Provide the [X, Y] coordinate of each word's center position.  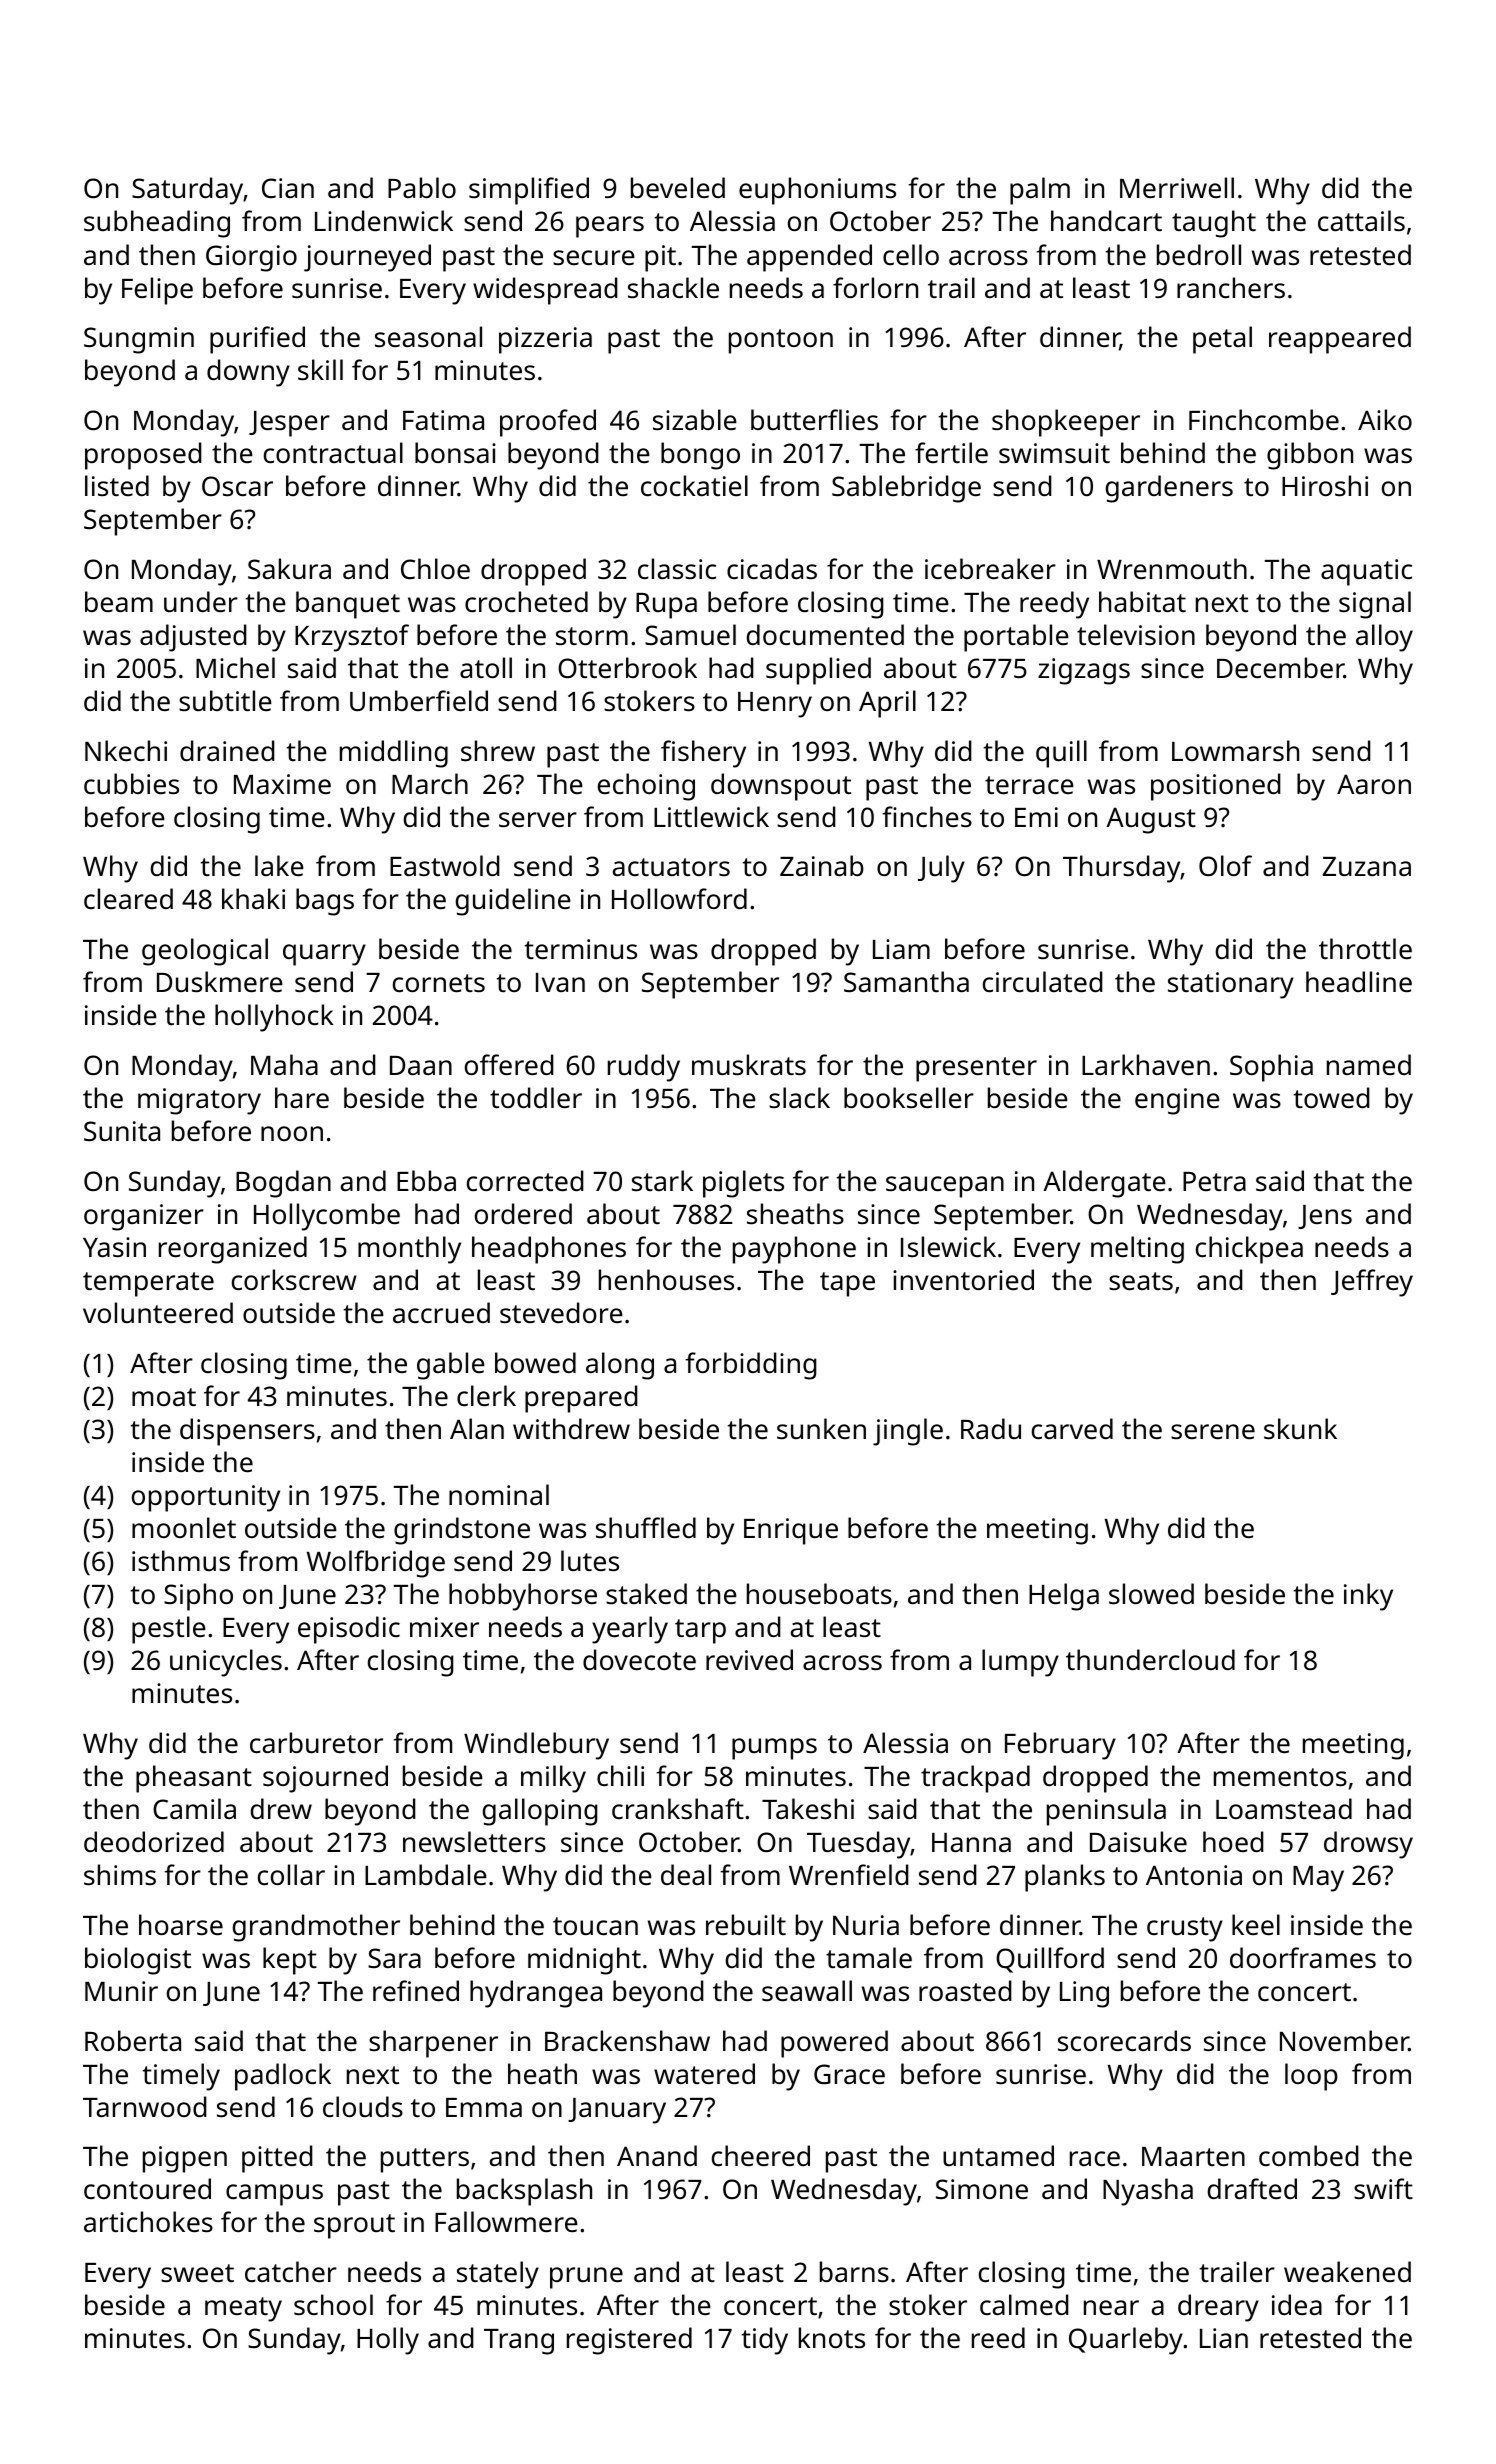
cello [911, 255]
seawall [807, 1991]
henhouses [666, 1280]
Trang [519, 2342]
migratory [199, 1101]
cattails [1361, 220]
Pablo [422, 187]
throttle [1365, 949]
